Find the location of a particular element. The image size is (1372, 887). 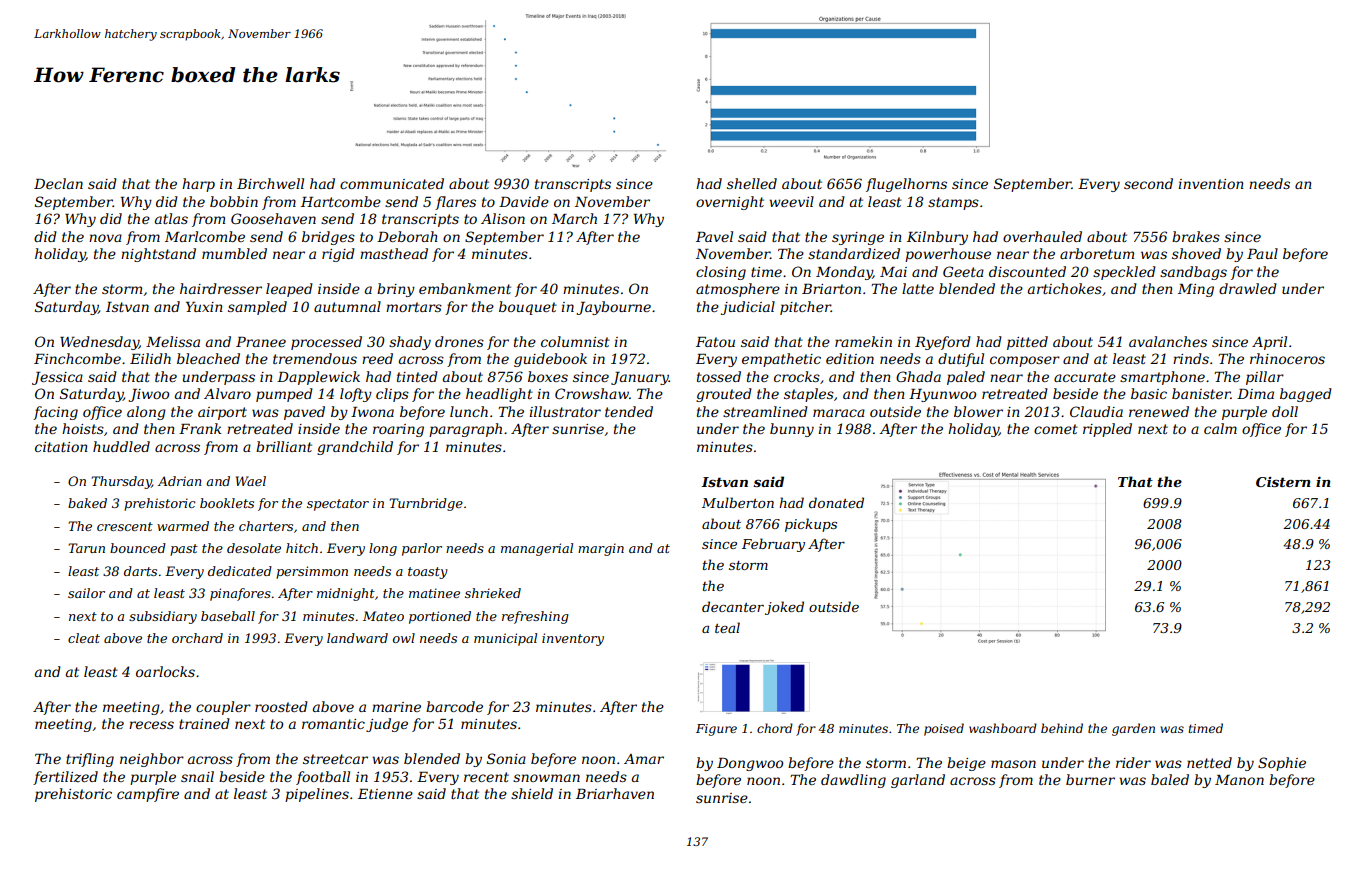

overhauled is located at coordinates (1042, 236).
